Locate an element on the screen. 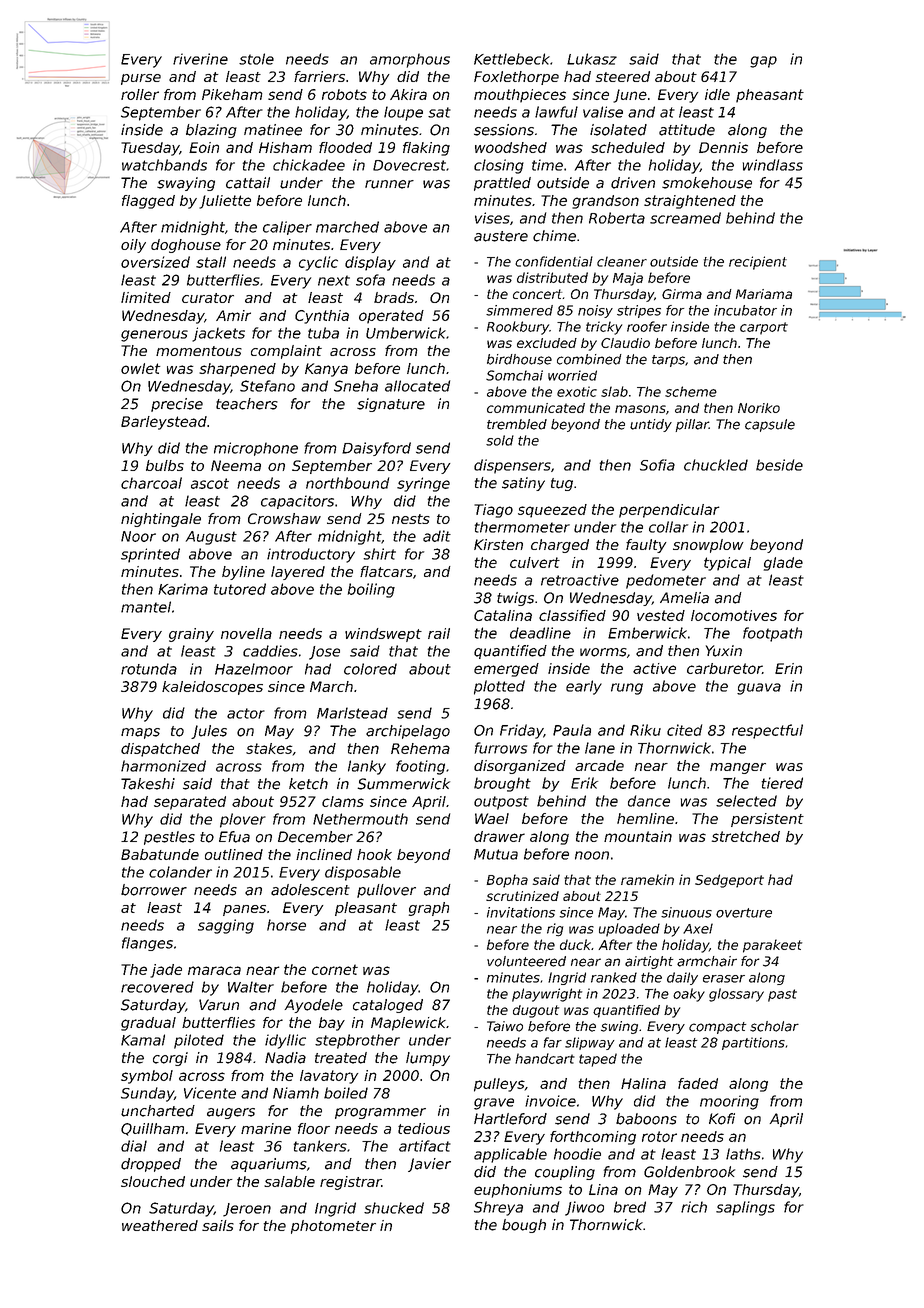 The image size is (924, 1308). oily is located at coordinates (133, 246).
